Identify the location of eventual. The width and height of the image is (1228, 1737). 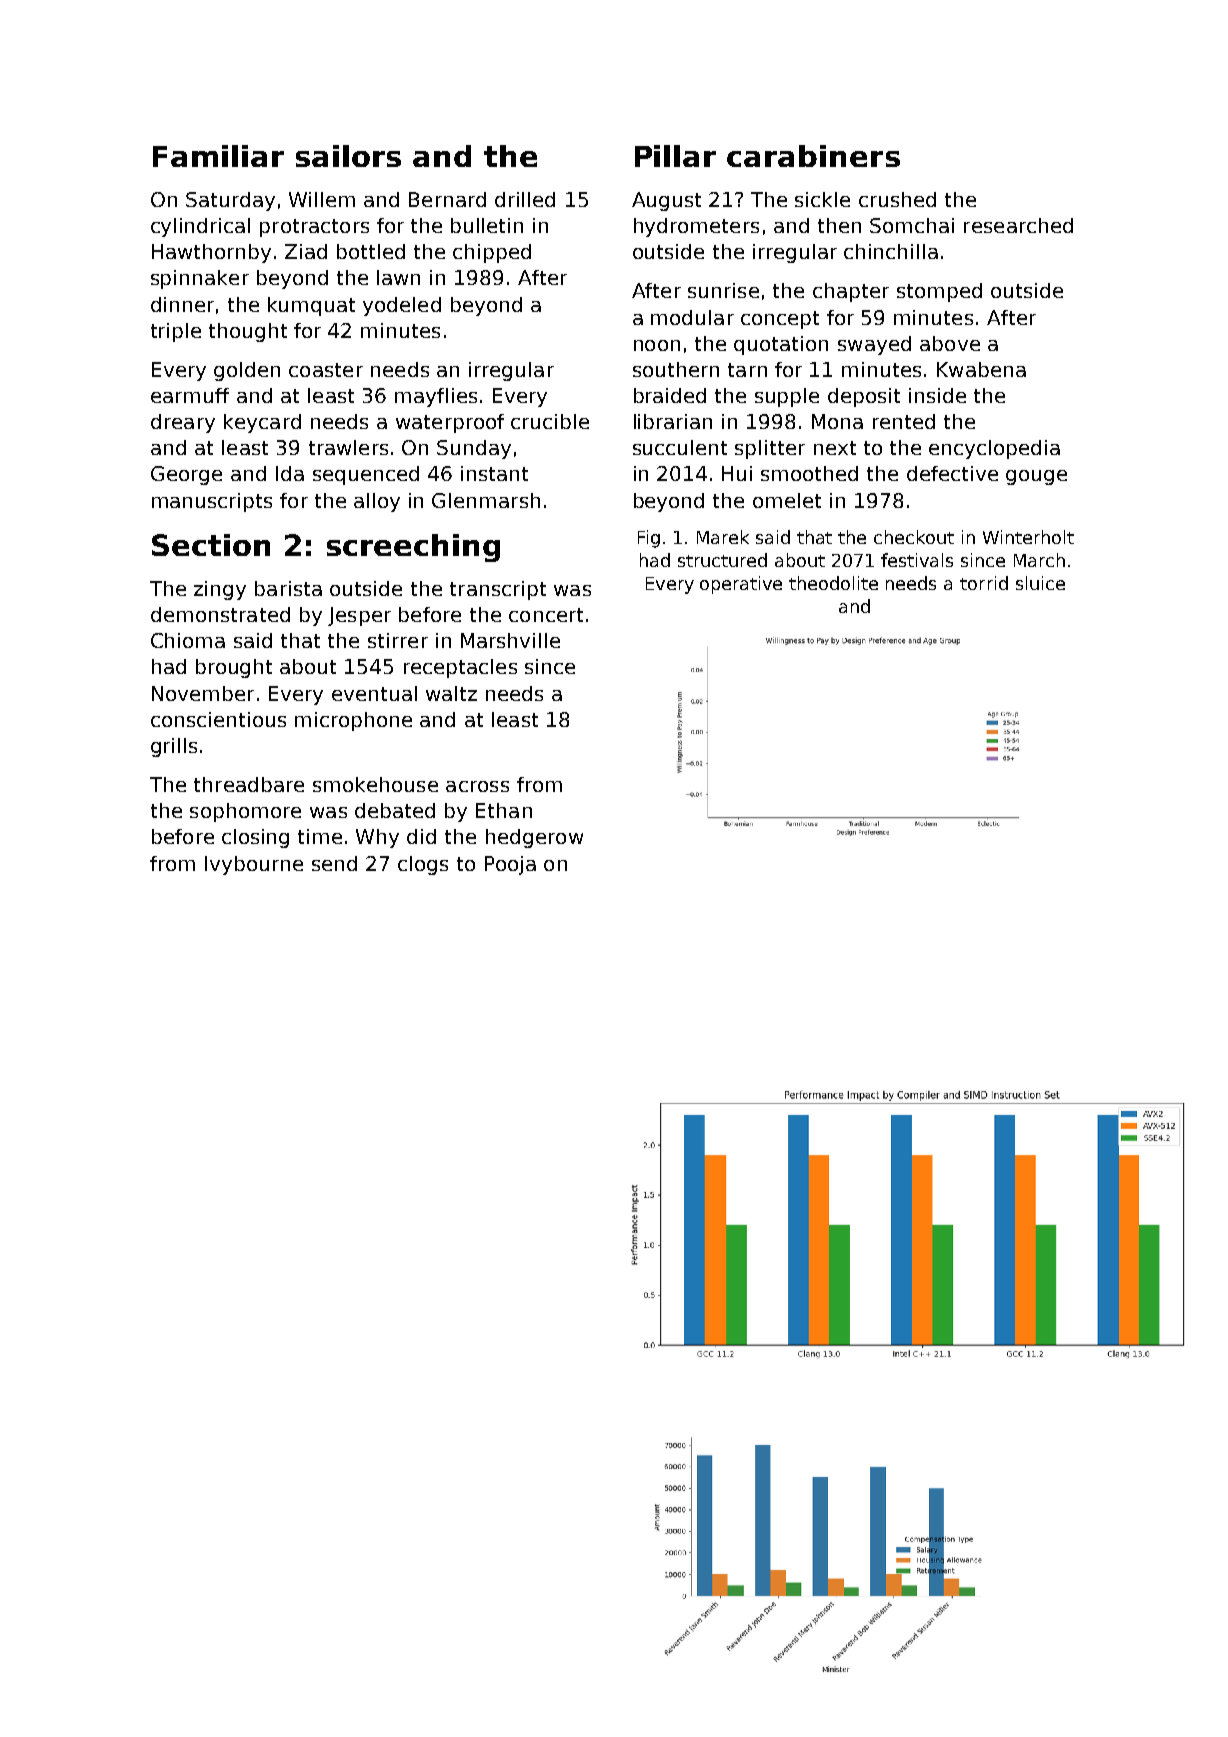
(374, 693).
